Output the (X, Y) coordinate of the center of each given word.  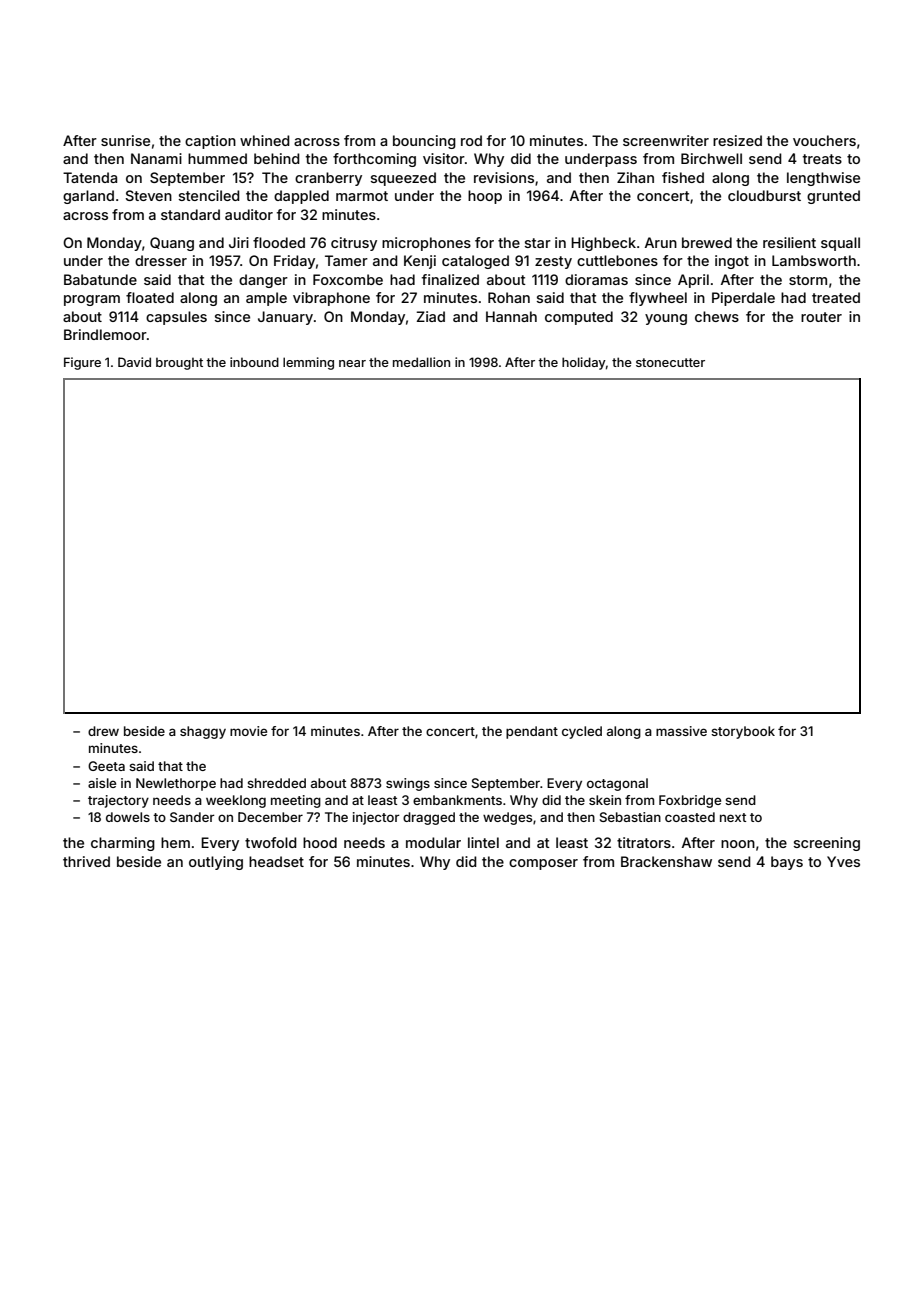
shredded (276, 783)
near (352, 363)
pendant (532, 732)
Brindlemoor (105, 334)
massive (681, 731)
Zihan (635, 177)
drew (103, 731)
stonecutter (670, 362)
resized (737, 140)
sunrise (125, 140)
